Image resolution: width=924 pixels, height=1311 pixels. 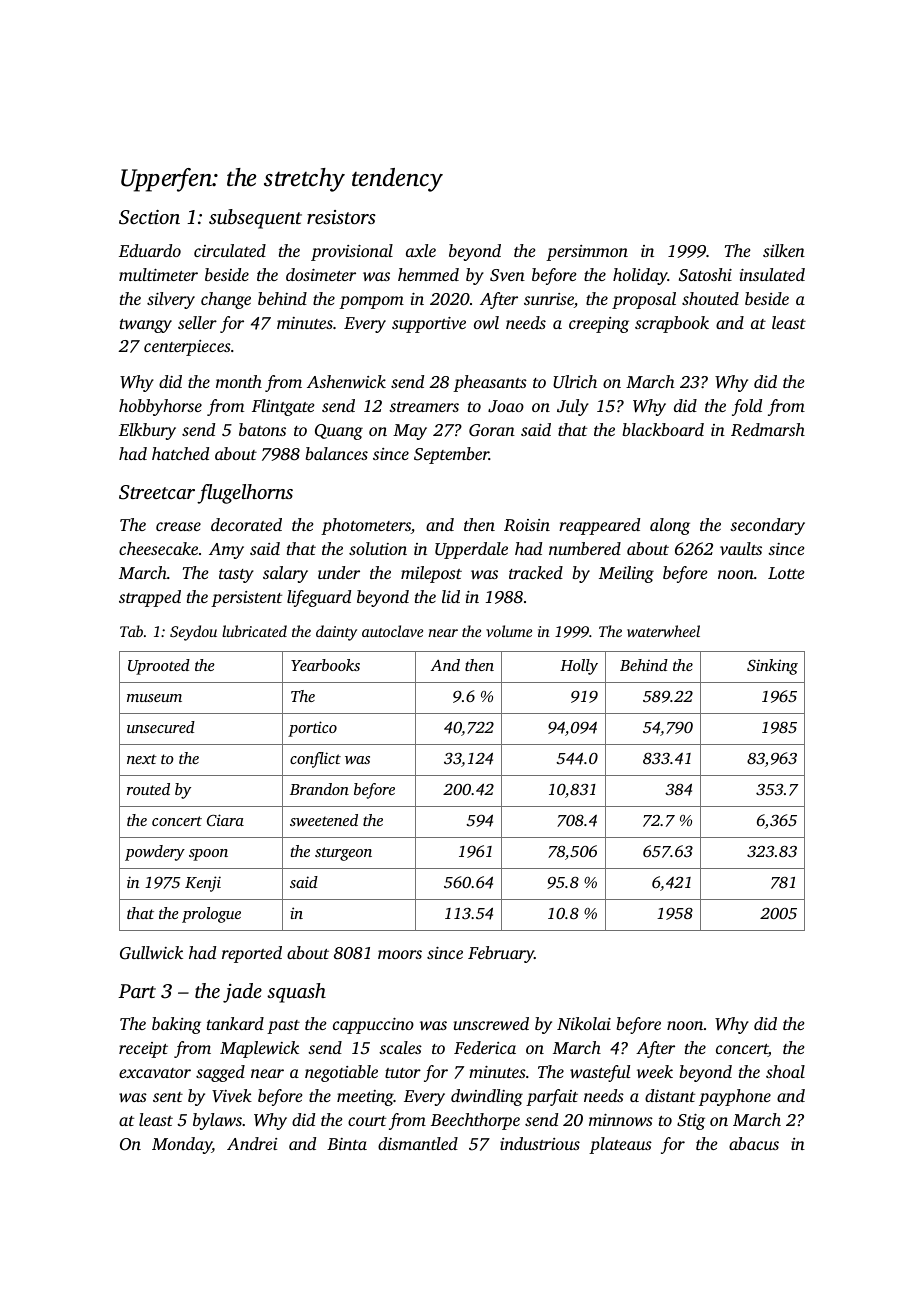 What do you see at coordinates (148, 789) in the screenshot?
I see `routed` at bounding box center [148, 789].
